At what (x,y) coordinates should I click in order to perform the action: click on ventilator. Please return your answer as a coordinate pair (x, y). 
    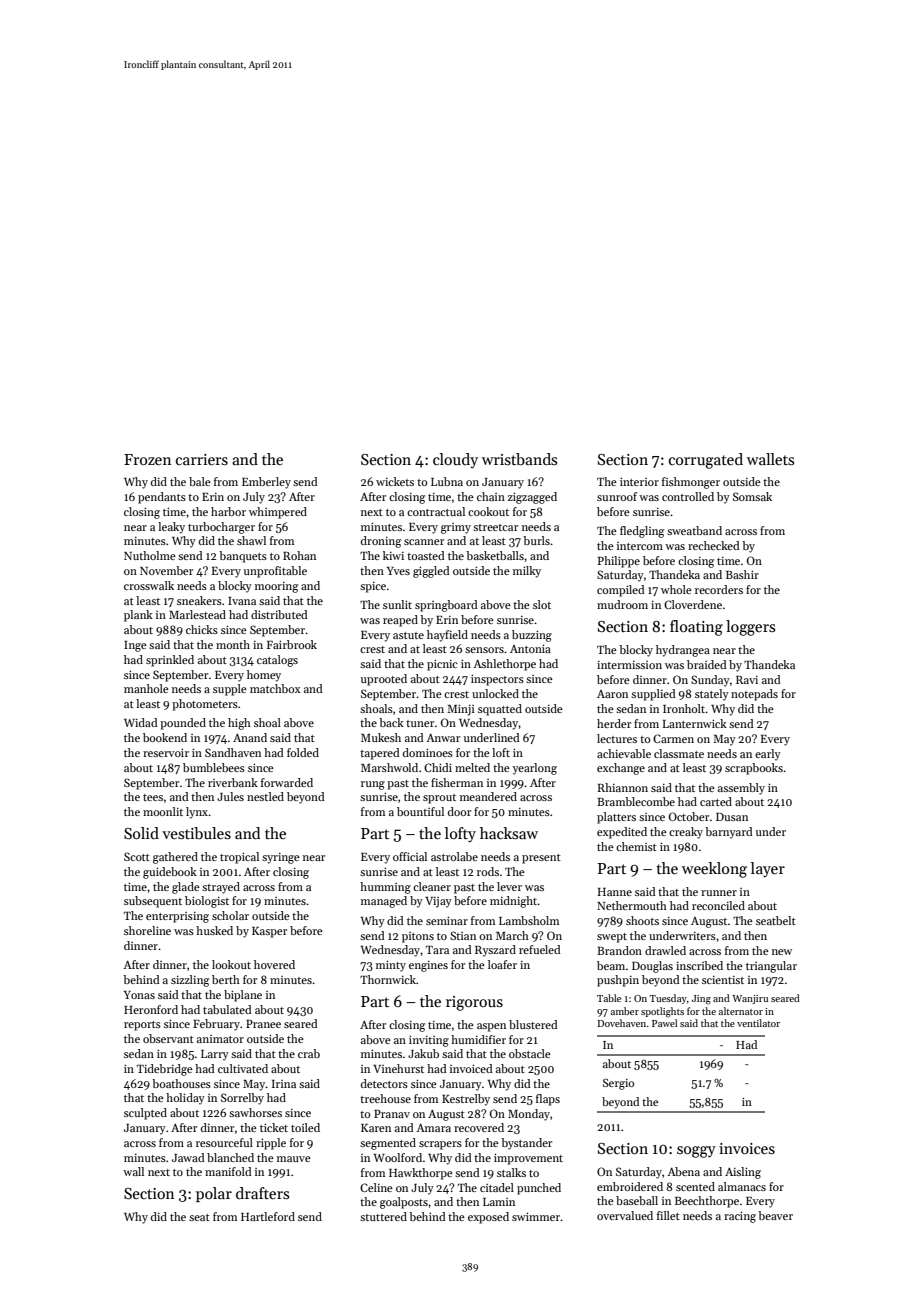
    Looking at the image, I should click on (758, 1023).
